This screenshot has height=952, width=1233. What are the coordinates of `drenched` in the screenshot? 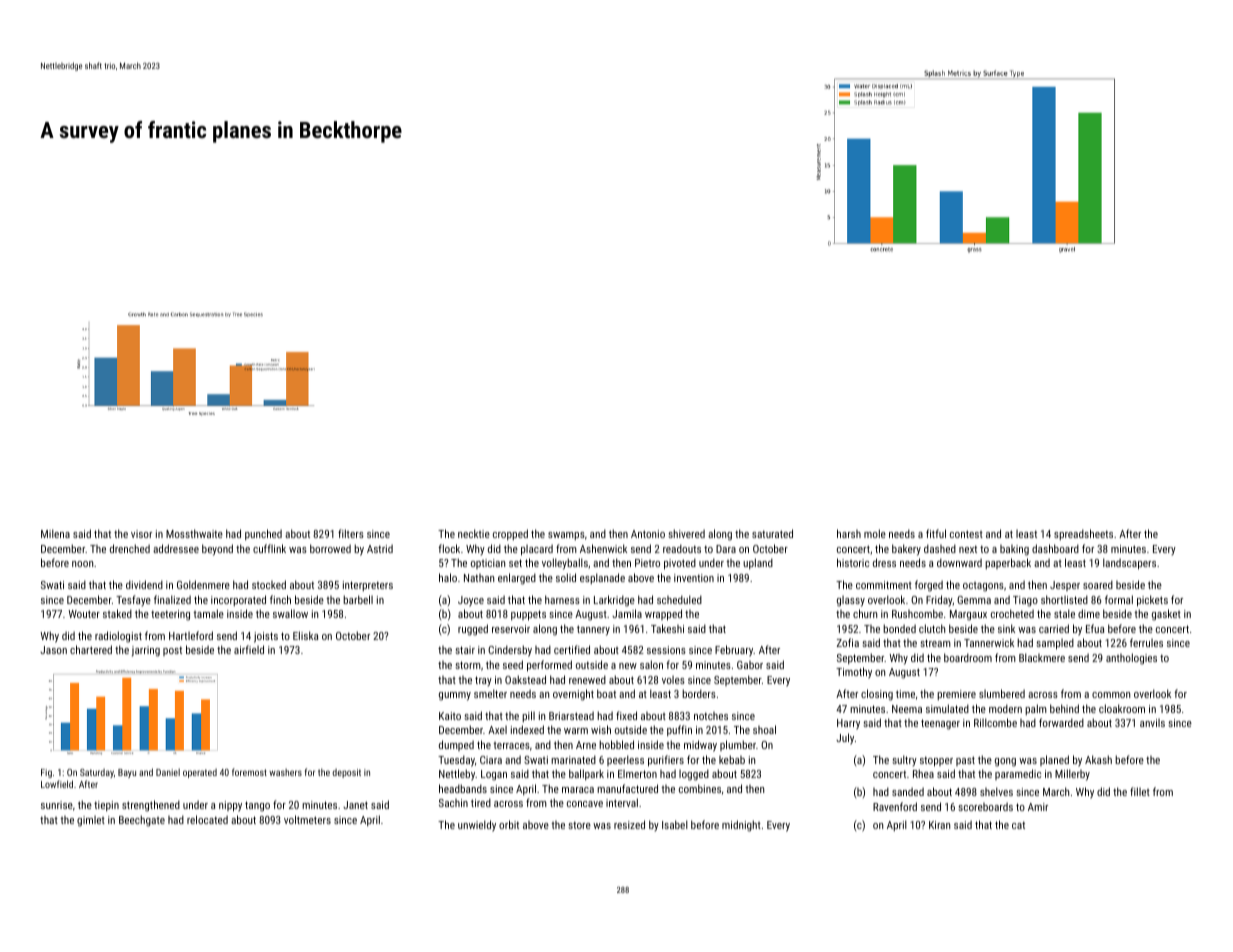 It's located at (130, 548).
